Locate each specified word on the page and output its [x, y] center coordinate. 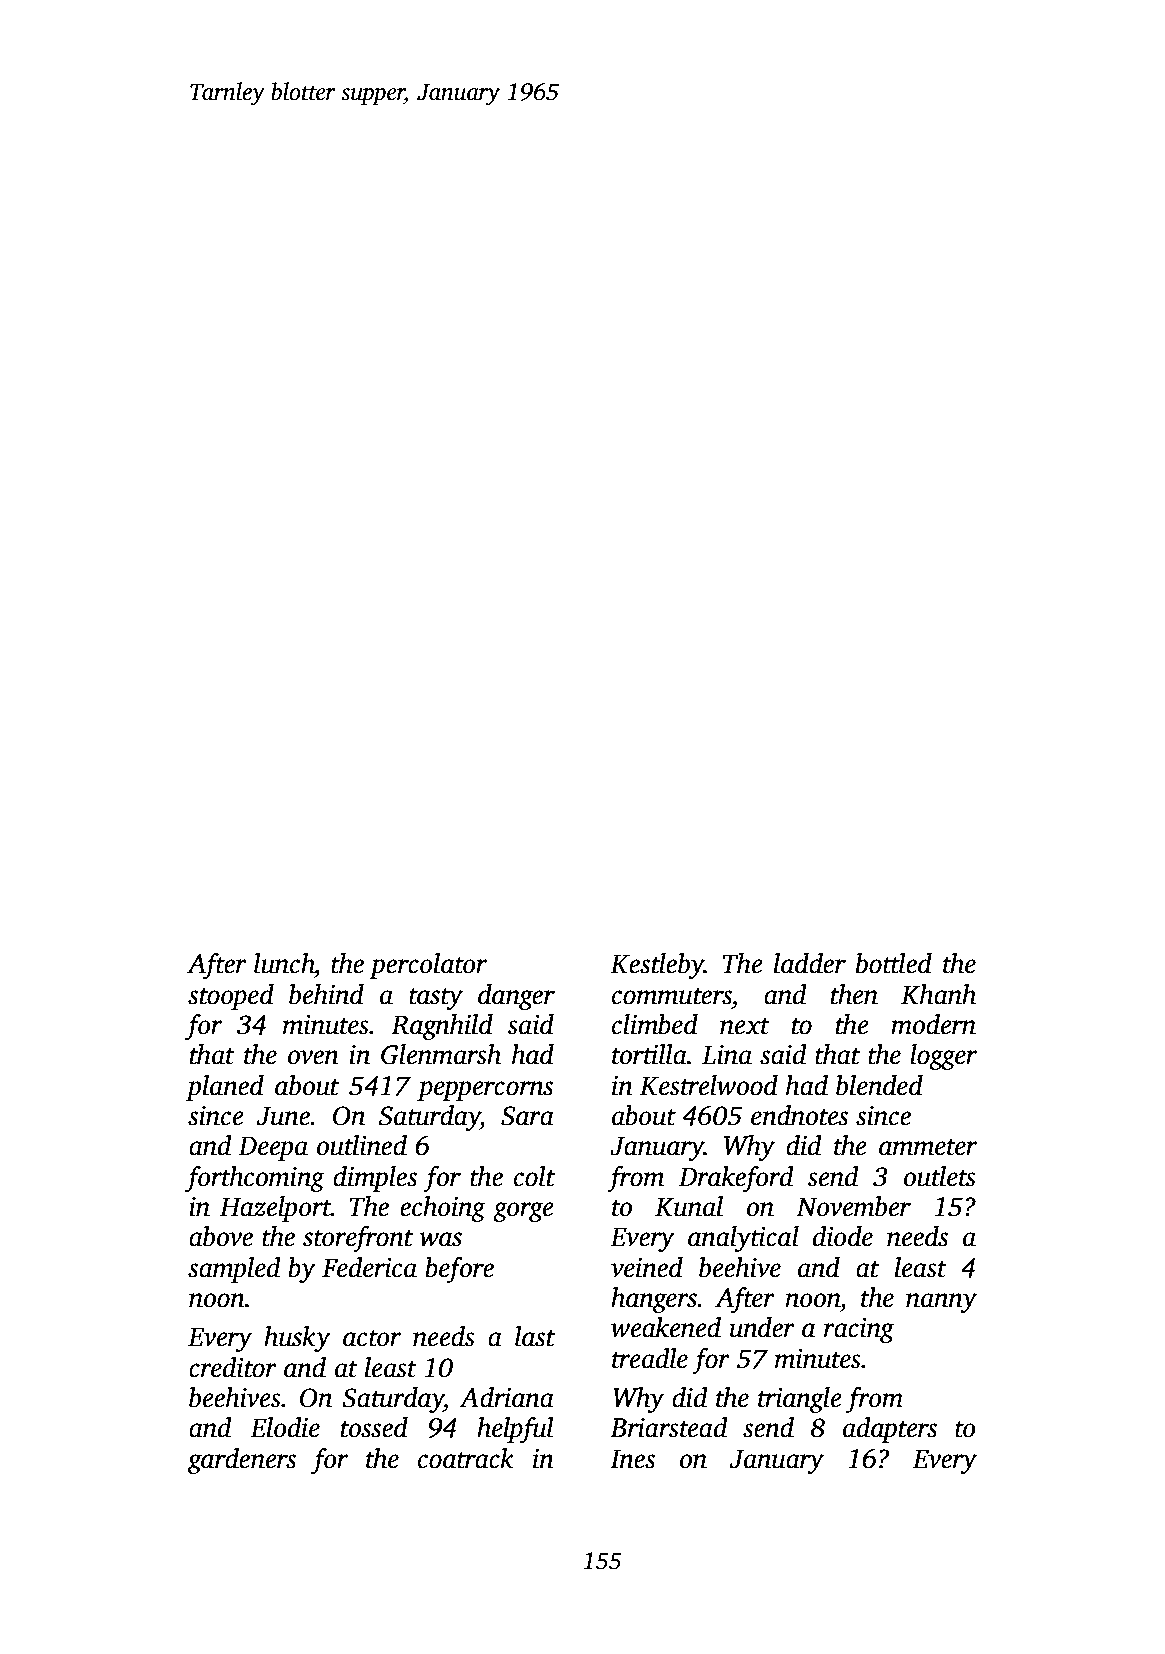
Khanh [938, 994]
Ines [632, 1459]
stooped [231, 997]
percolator [428, 966]
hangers [654, 1300]
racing [859, 1330]
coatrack [466, 1458]
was [441, 1239]
